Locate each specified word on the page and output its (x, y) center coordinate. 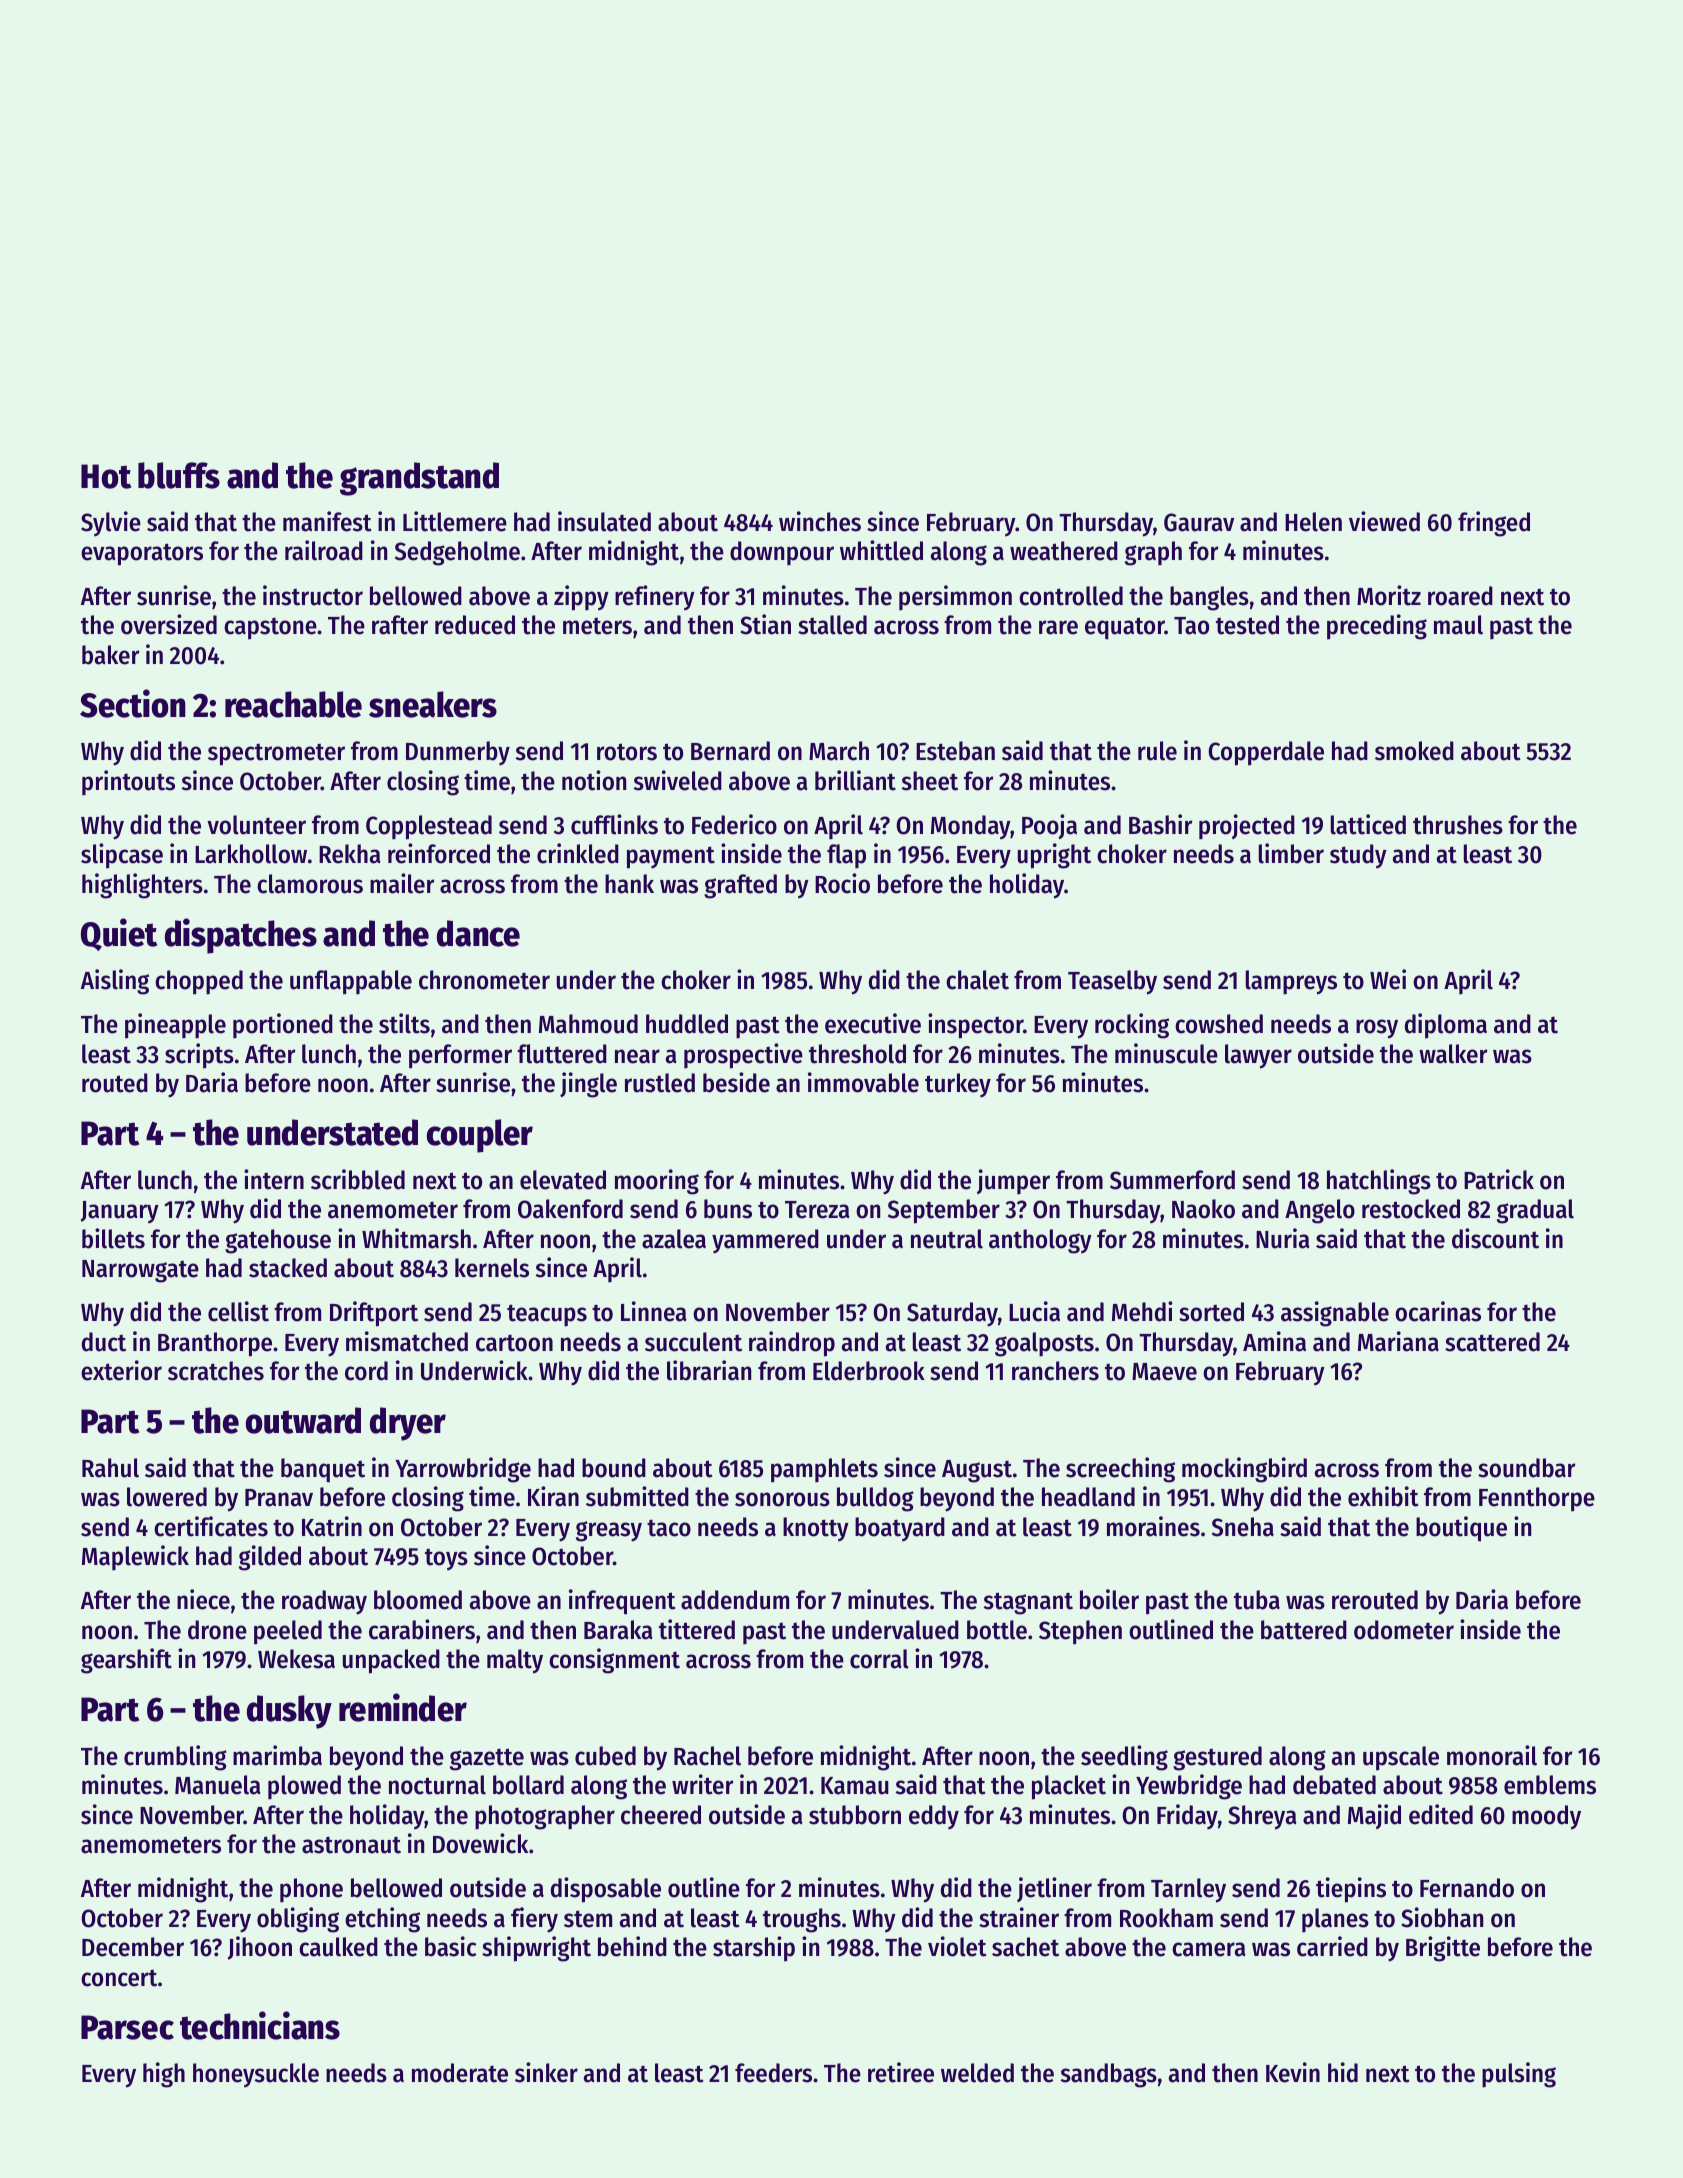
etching (382, 1920)
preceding (1377, 627)
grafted (740, 886)
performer (460, 1056)
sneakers (433, 704)
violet (957, 1946)
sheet (930, 781)
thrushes (1458, 825)
